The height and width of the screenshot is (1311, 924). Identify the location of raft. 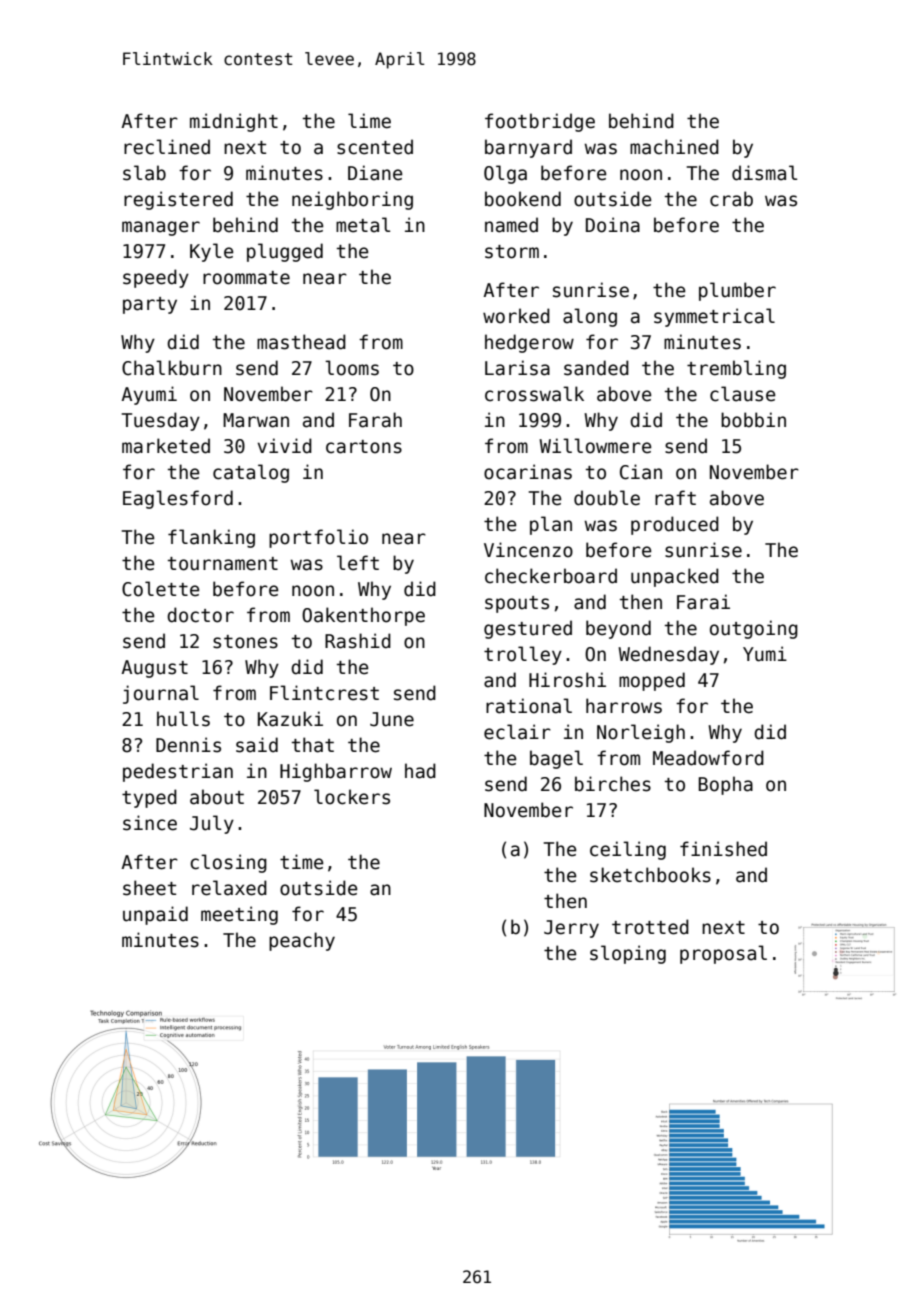
(675, 498).
